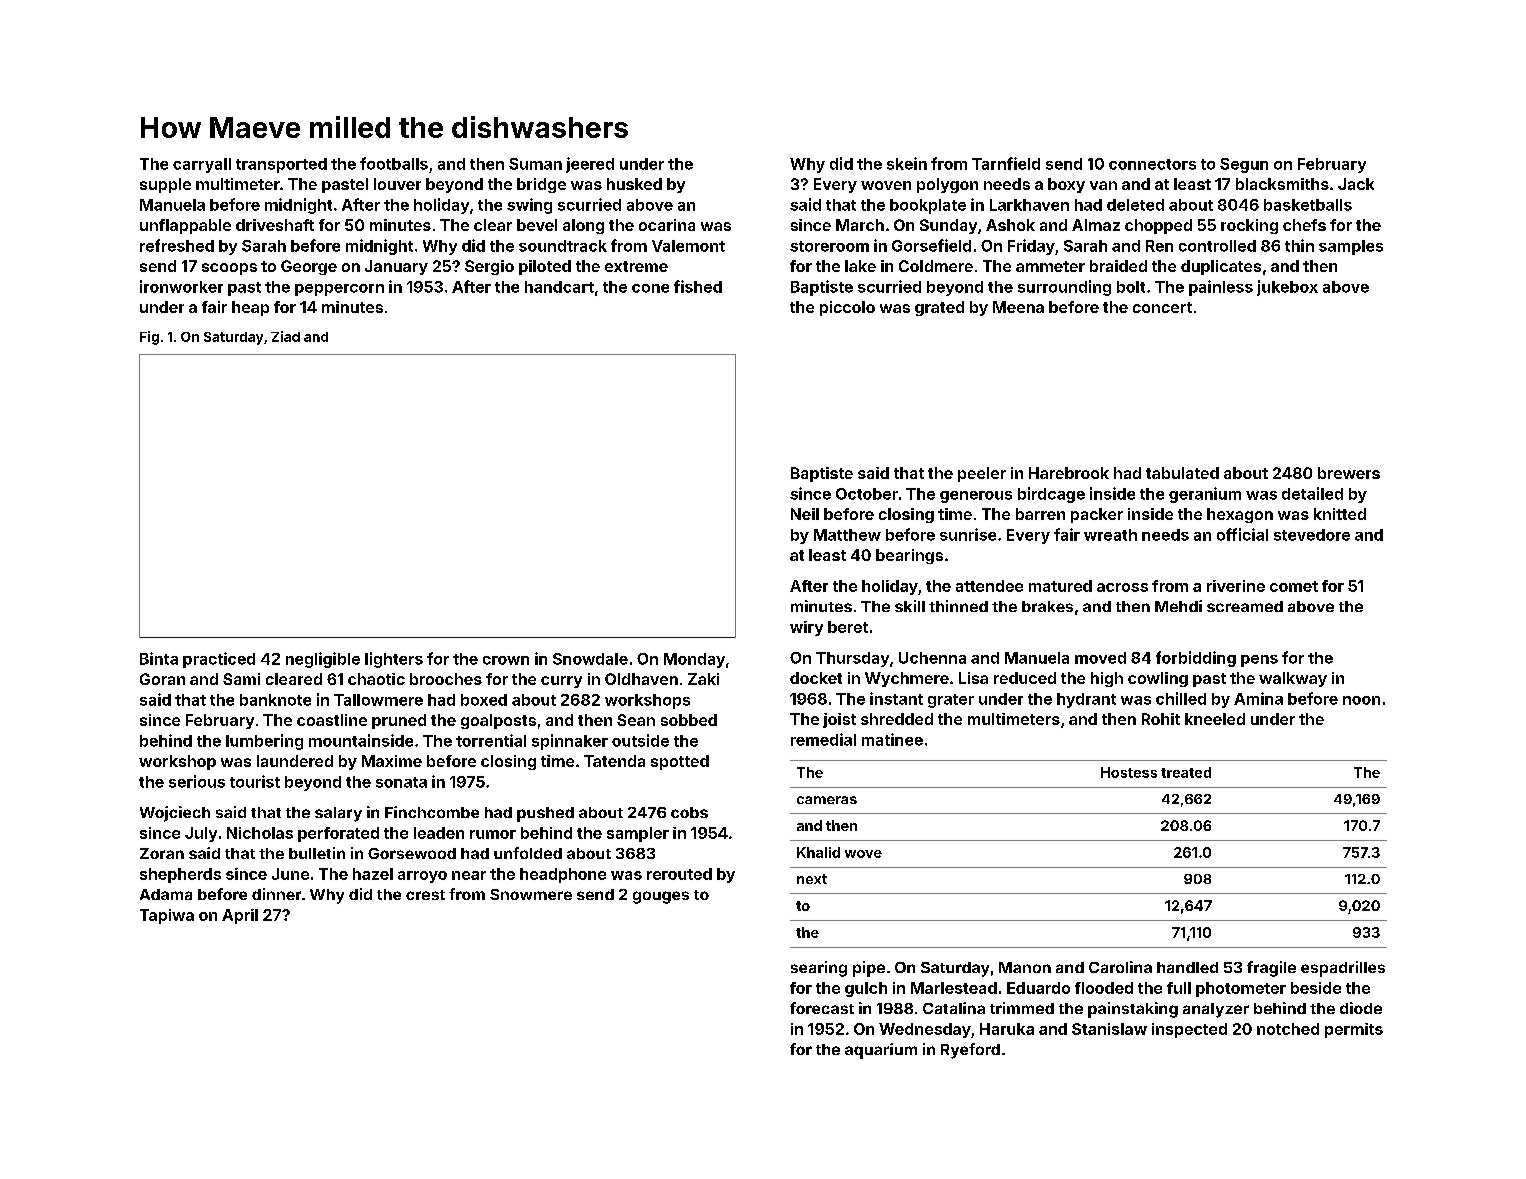 This image has width=1526, height=1179. I want to click on Matthew, so click(847, 535).
